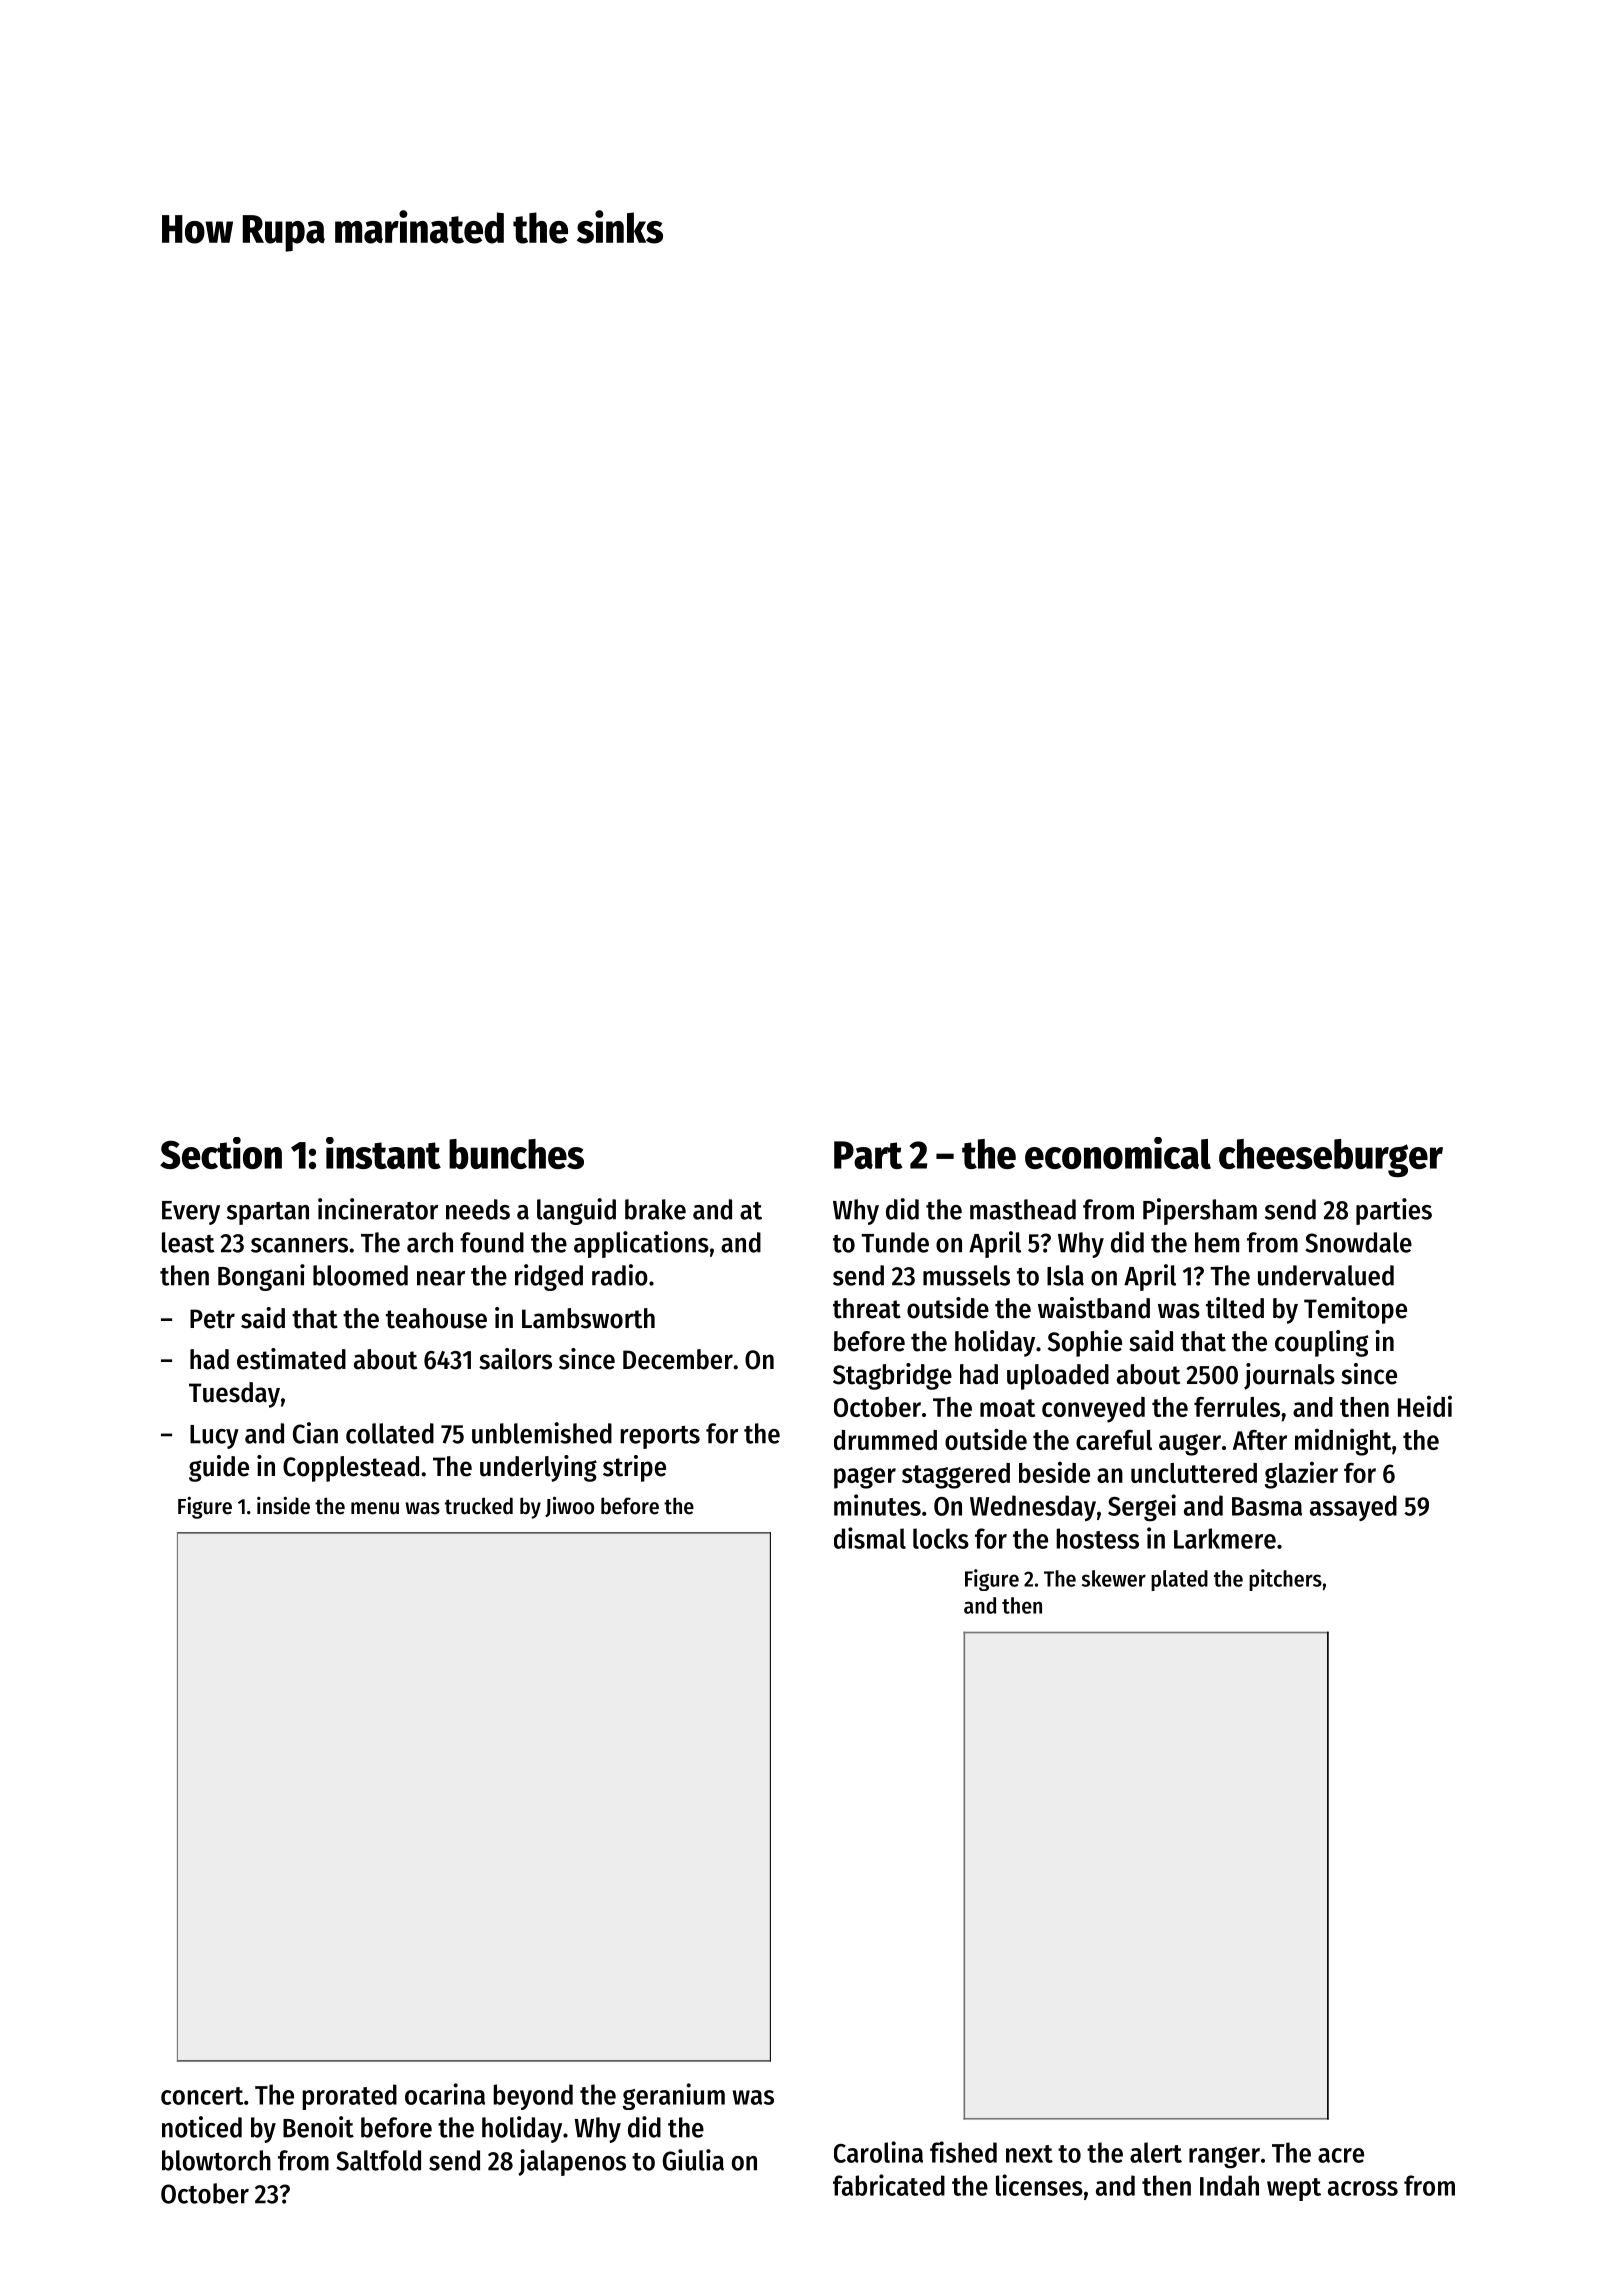  Describe the element at coordinates (660, 1437) in the document. I see `reports` at that location.
